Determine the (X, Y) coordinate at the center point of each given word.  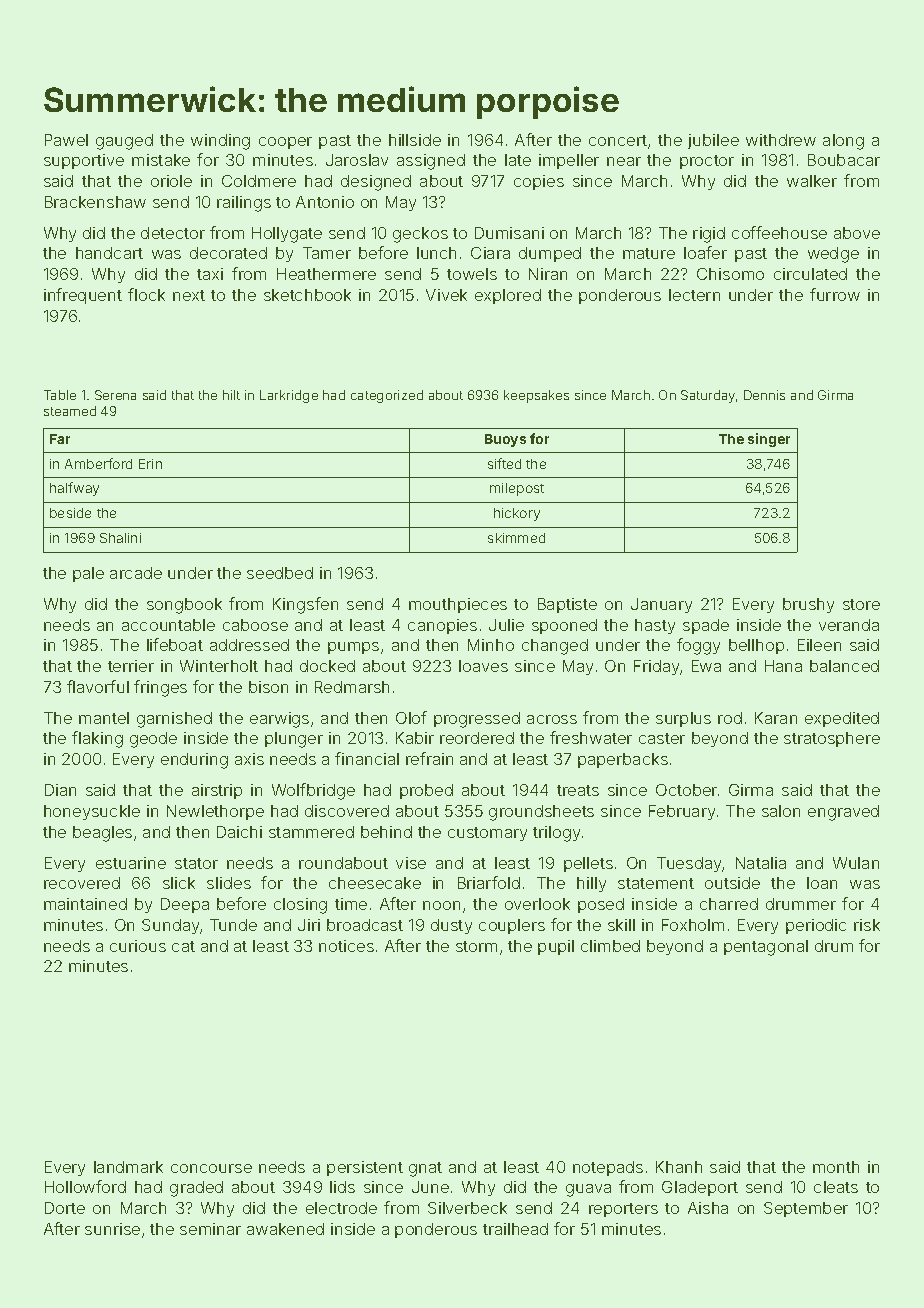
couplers (512, 926)
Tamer (327, 253)
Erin (150, 464)
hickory (517, 514)
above (857, 233)
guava (588, 1190)
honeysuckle (92, 812)
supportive (84, 161)
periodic (816, 926)
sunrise (112, 1229)
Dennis (764, 395)
